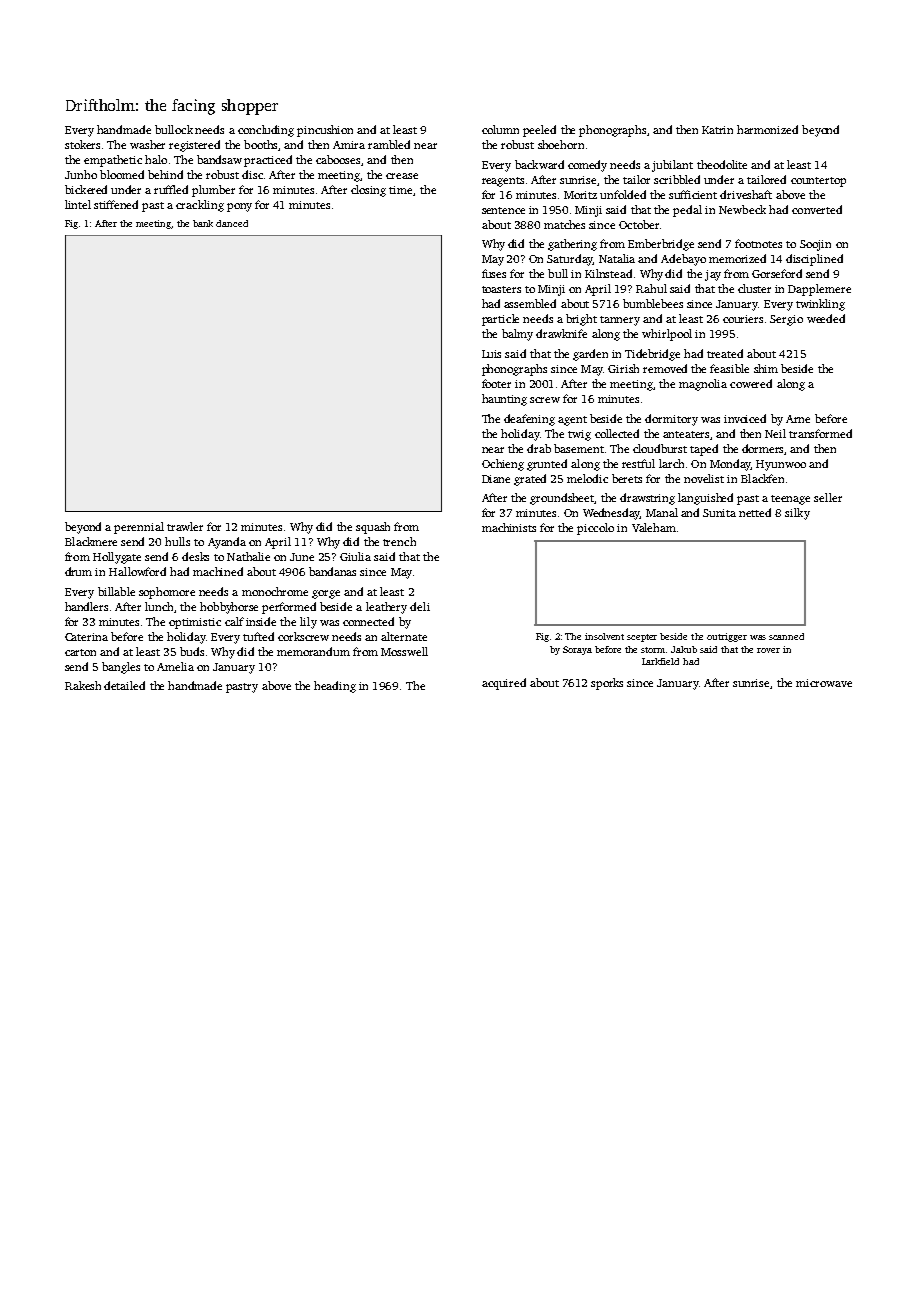 This screenshot has width=924, height=1308. Describe the element at coordinates (826, 318) in the screenshot. I see `weeded` at that location.
